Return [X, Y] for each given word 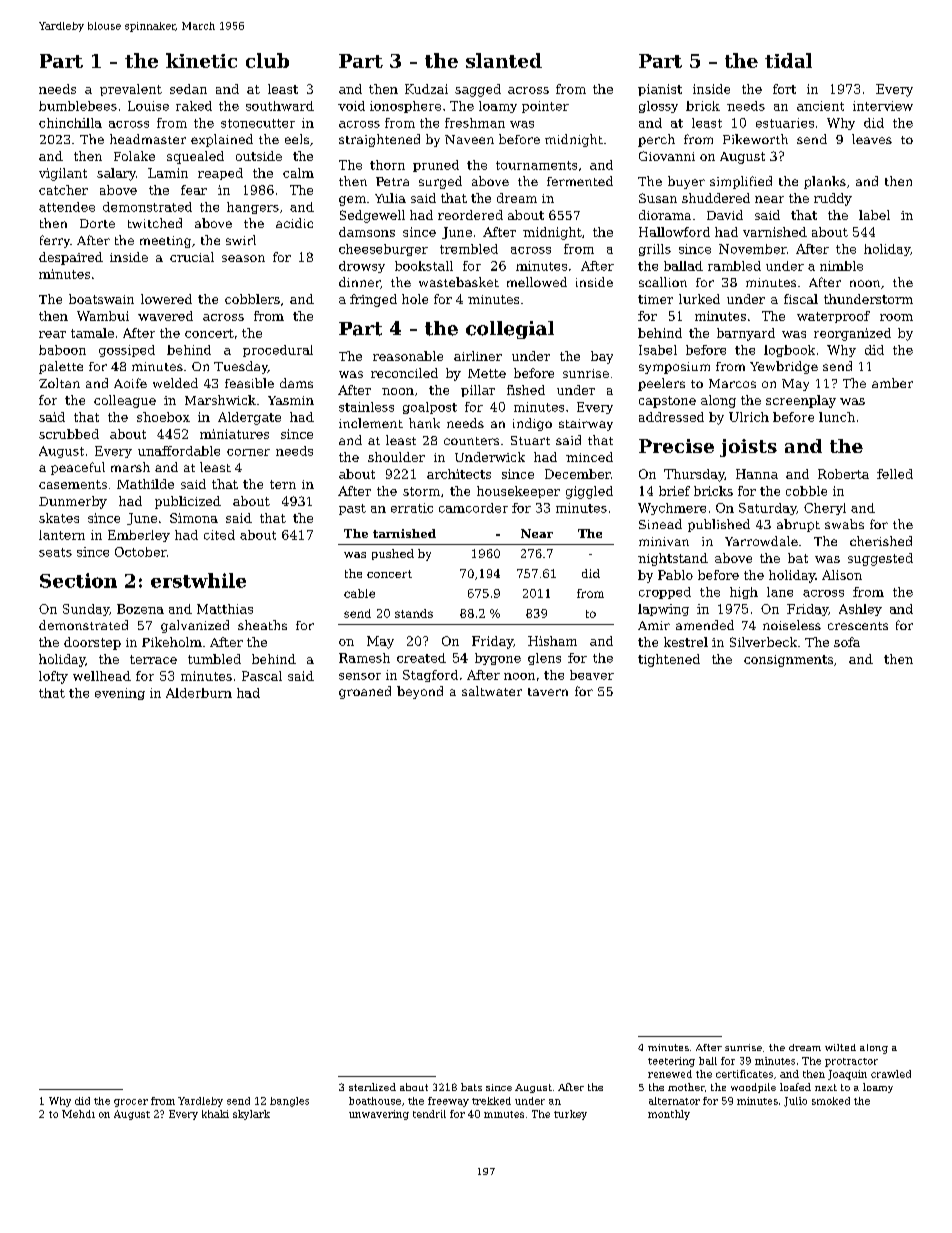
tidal [788, 60]
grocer [131, 1103]
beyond [420, 692]
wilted [840, 1047]
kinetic [201, 60]
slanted [504, 60]
